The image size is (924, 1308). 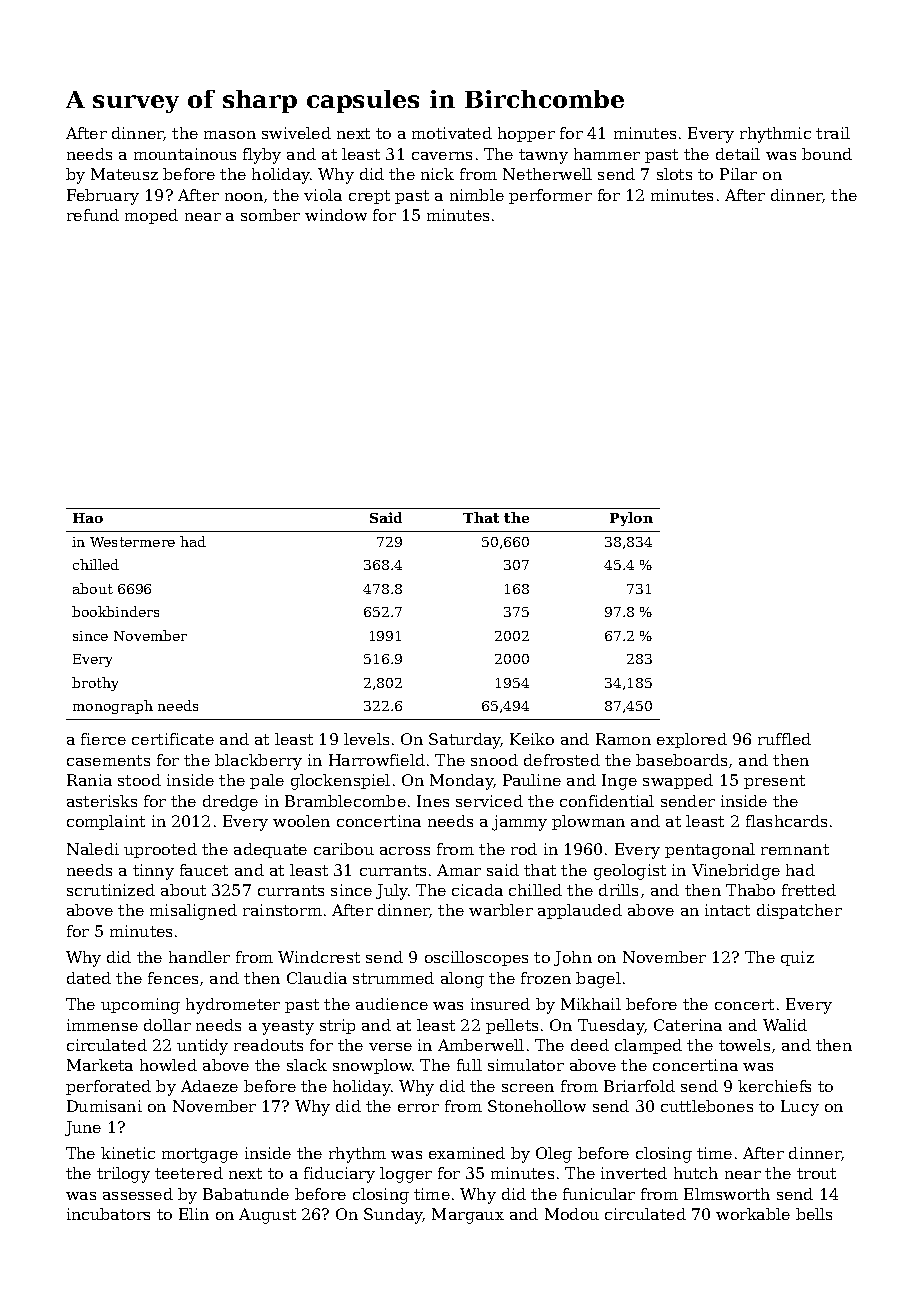 What do you see at coordinates (784, 739) in the screenshot?
I see `ruffled` at bounding box center [784, 739].
